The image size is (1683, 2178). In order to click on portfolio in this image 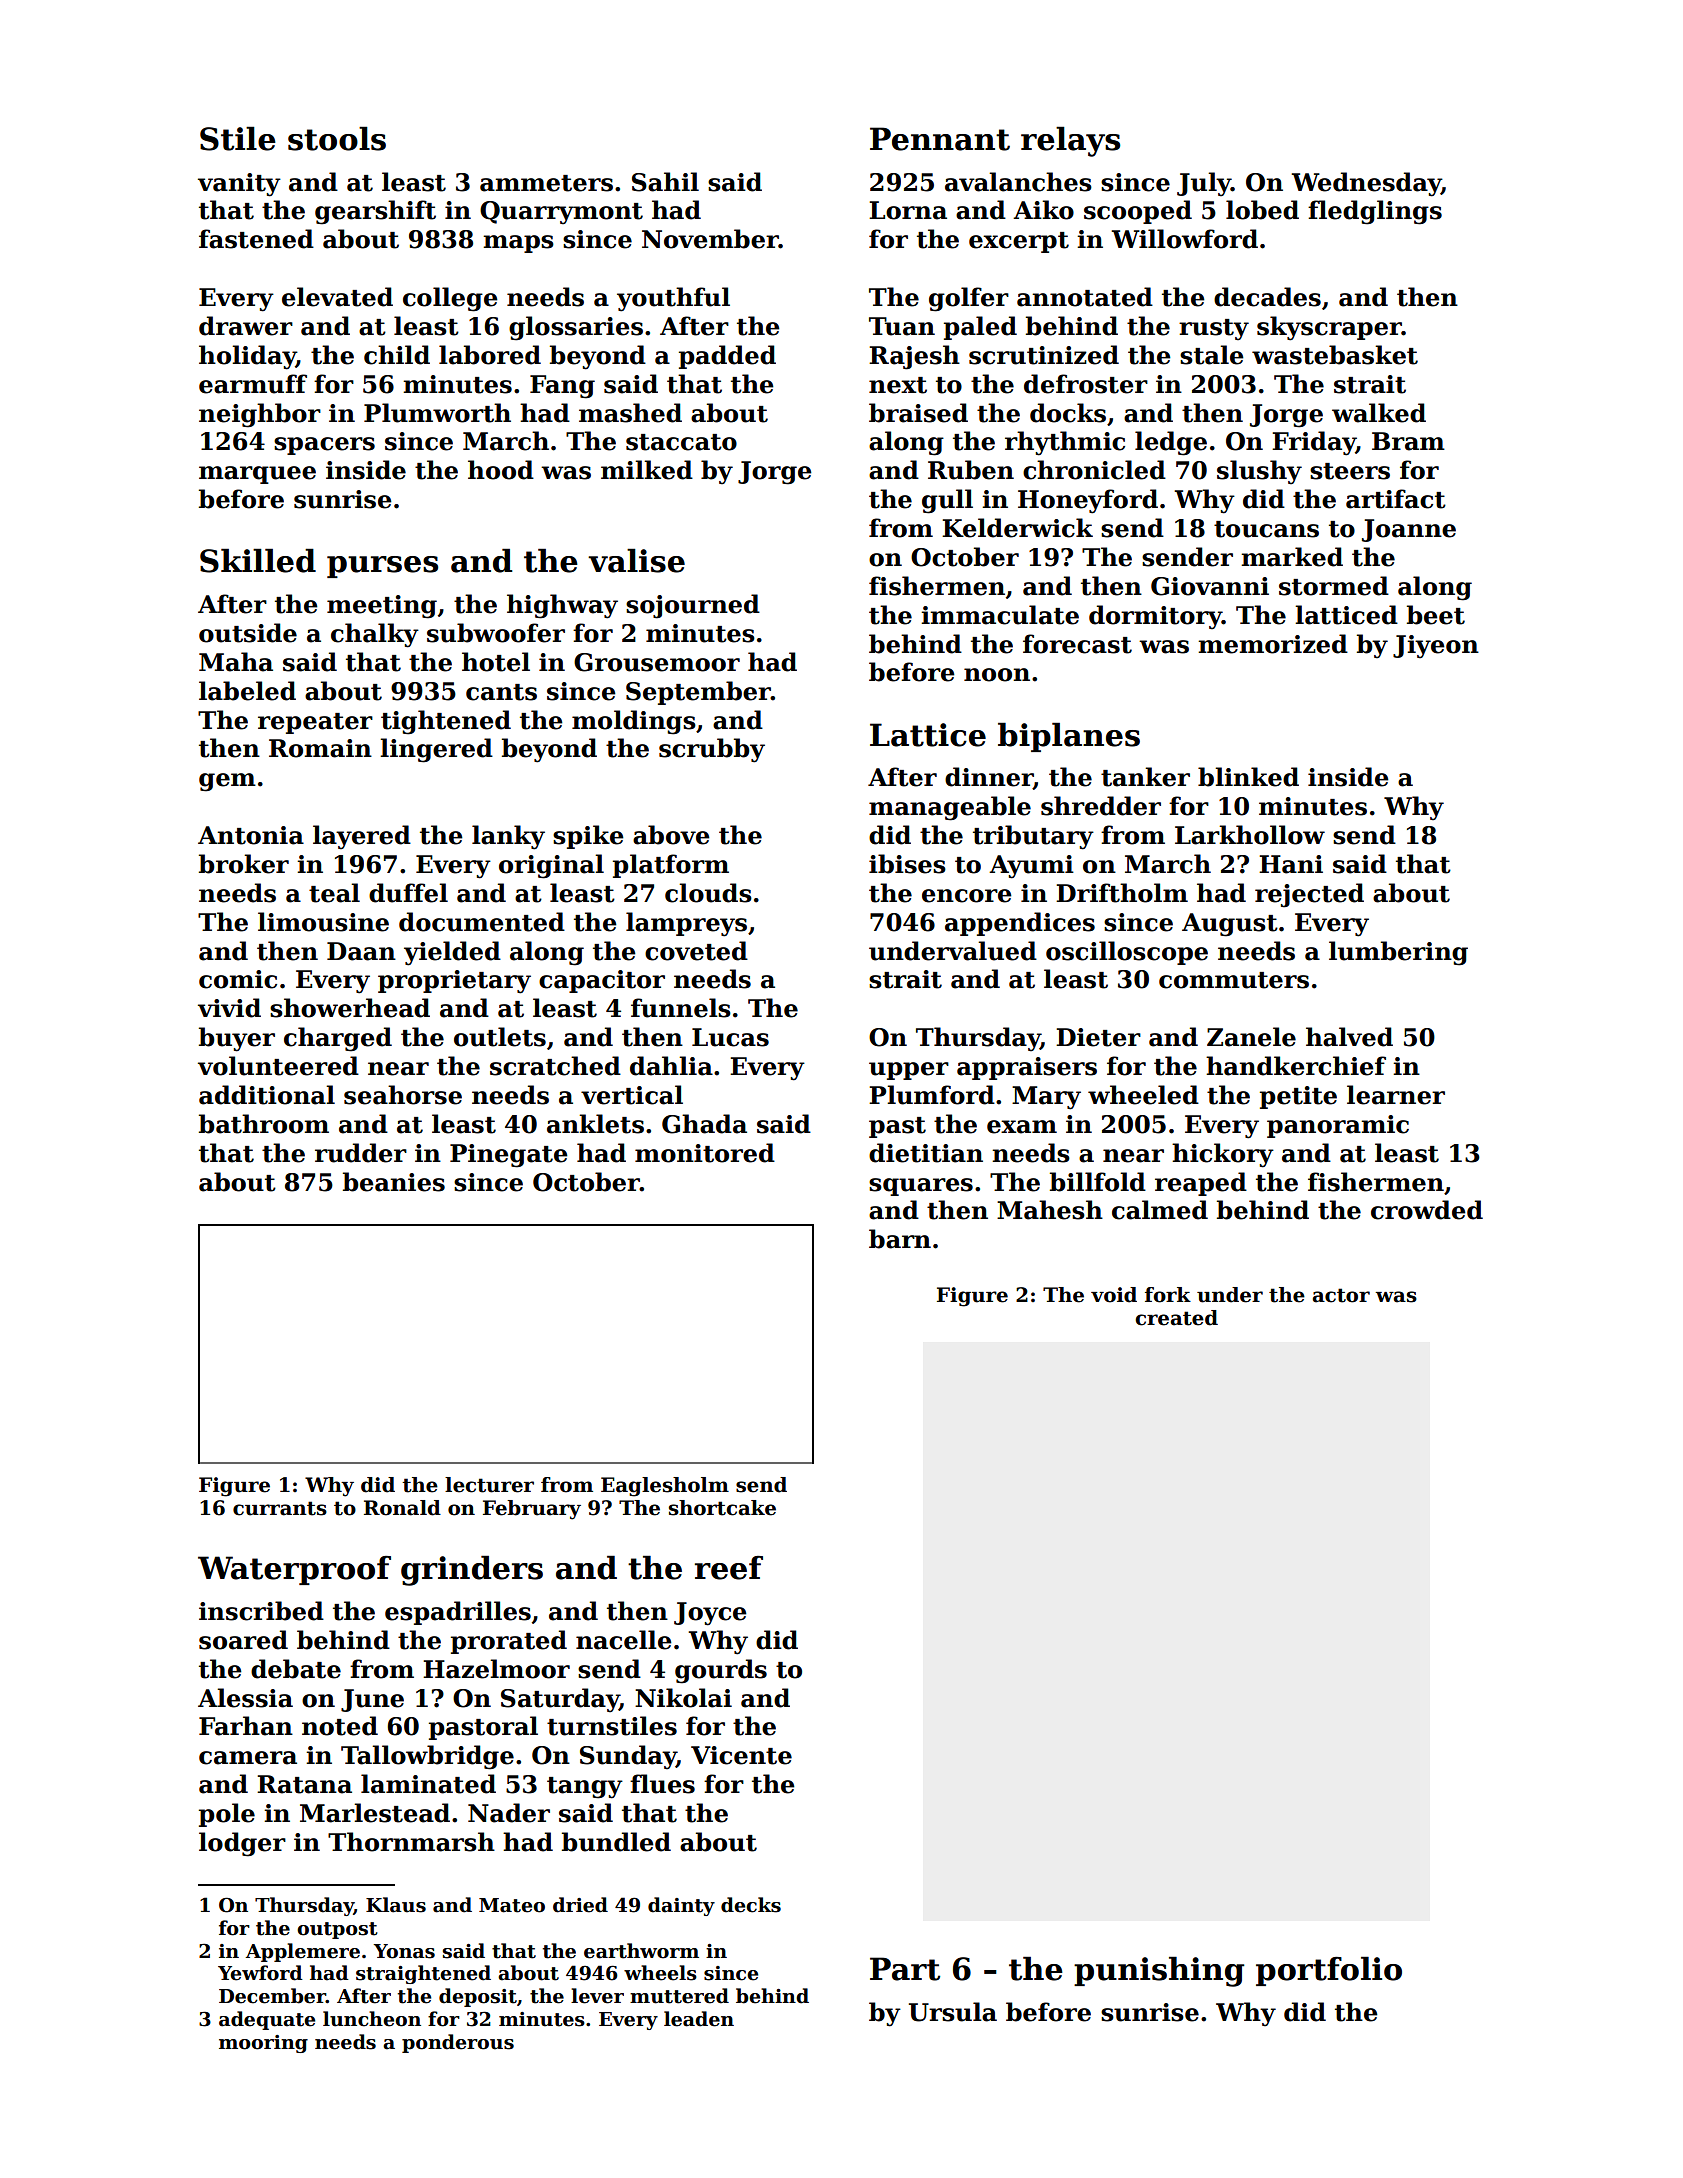, I will do `click(1329, 1971)`.
